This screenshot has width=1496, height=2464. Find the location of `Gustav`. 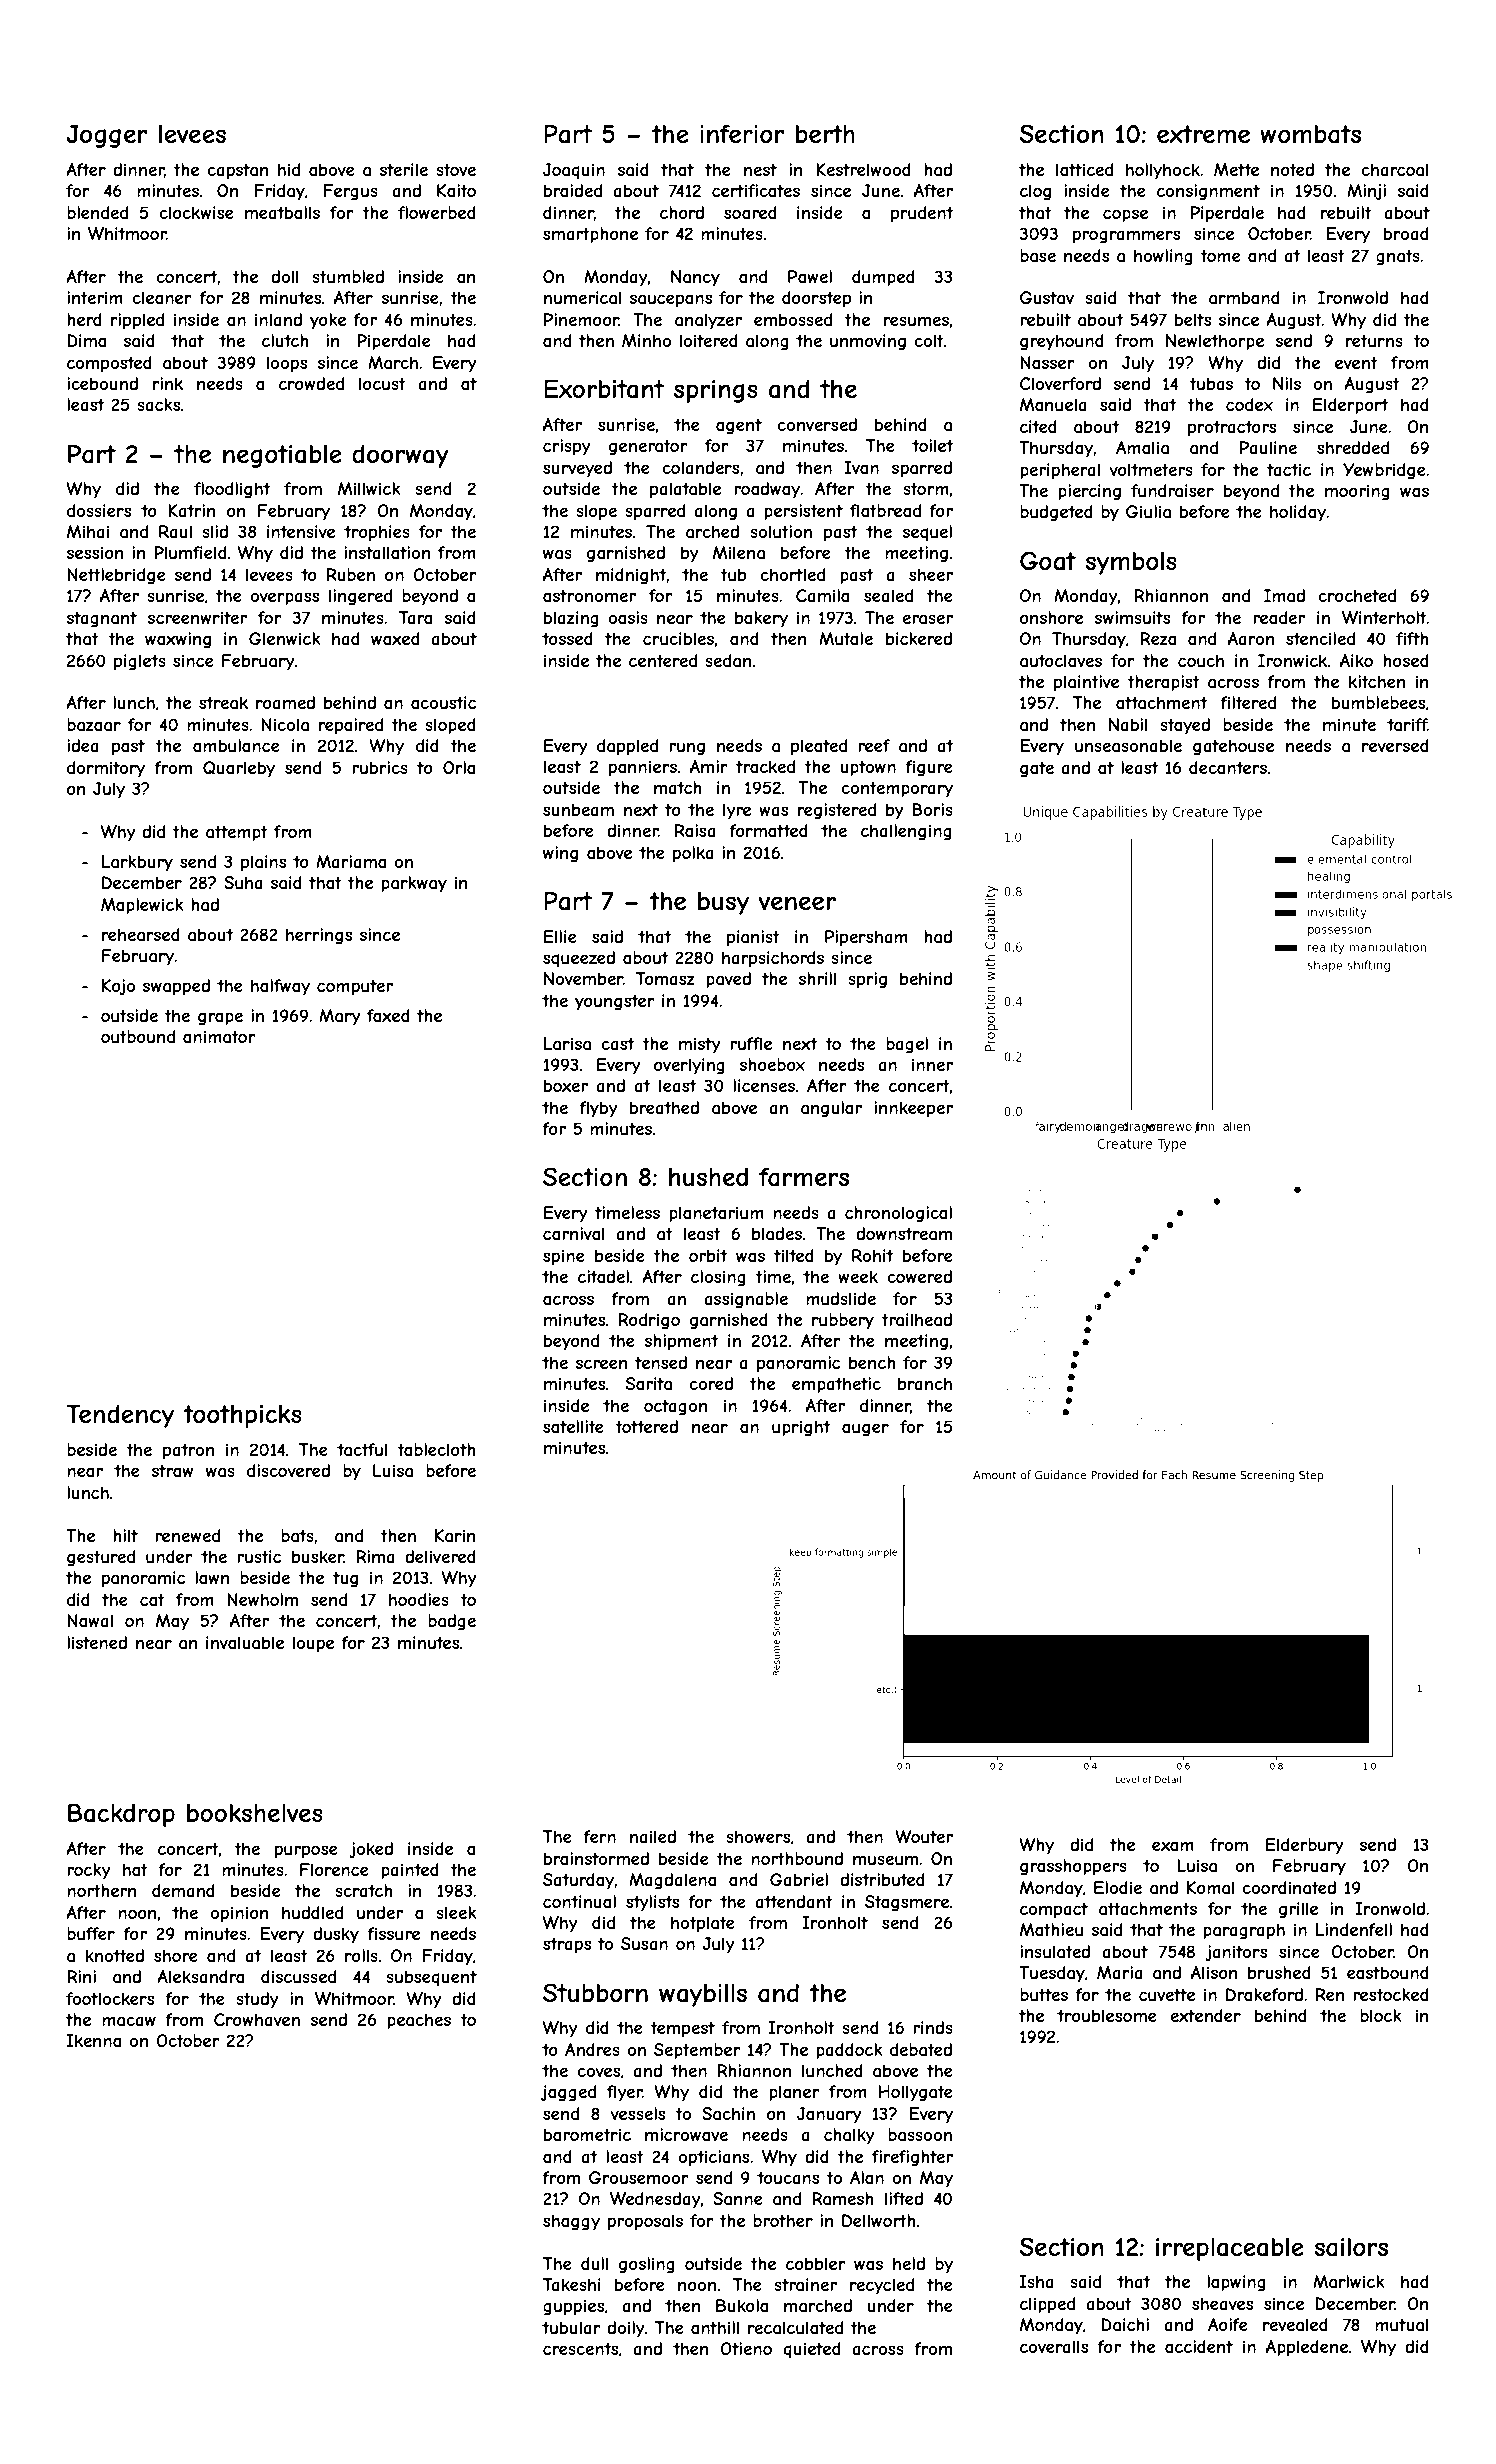

Gustav is located at coordinates (1047, 297).
